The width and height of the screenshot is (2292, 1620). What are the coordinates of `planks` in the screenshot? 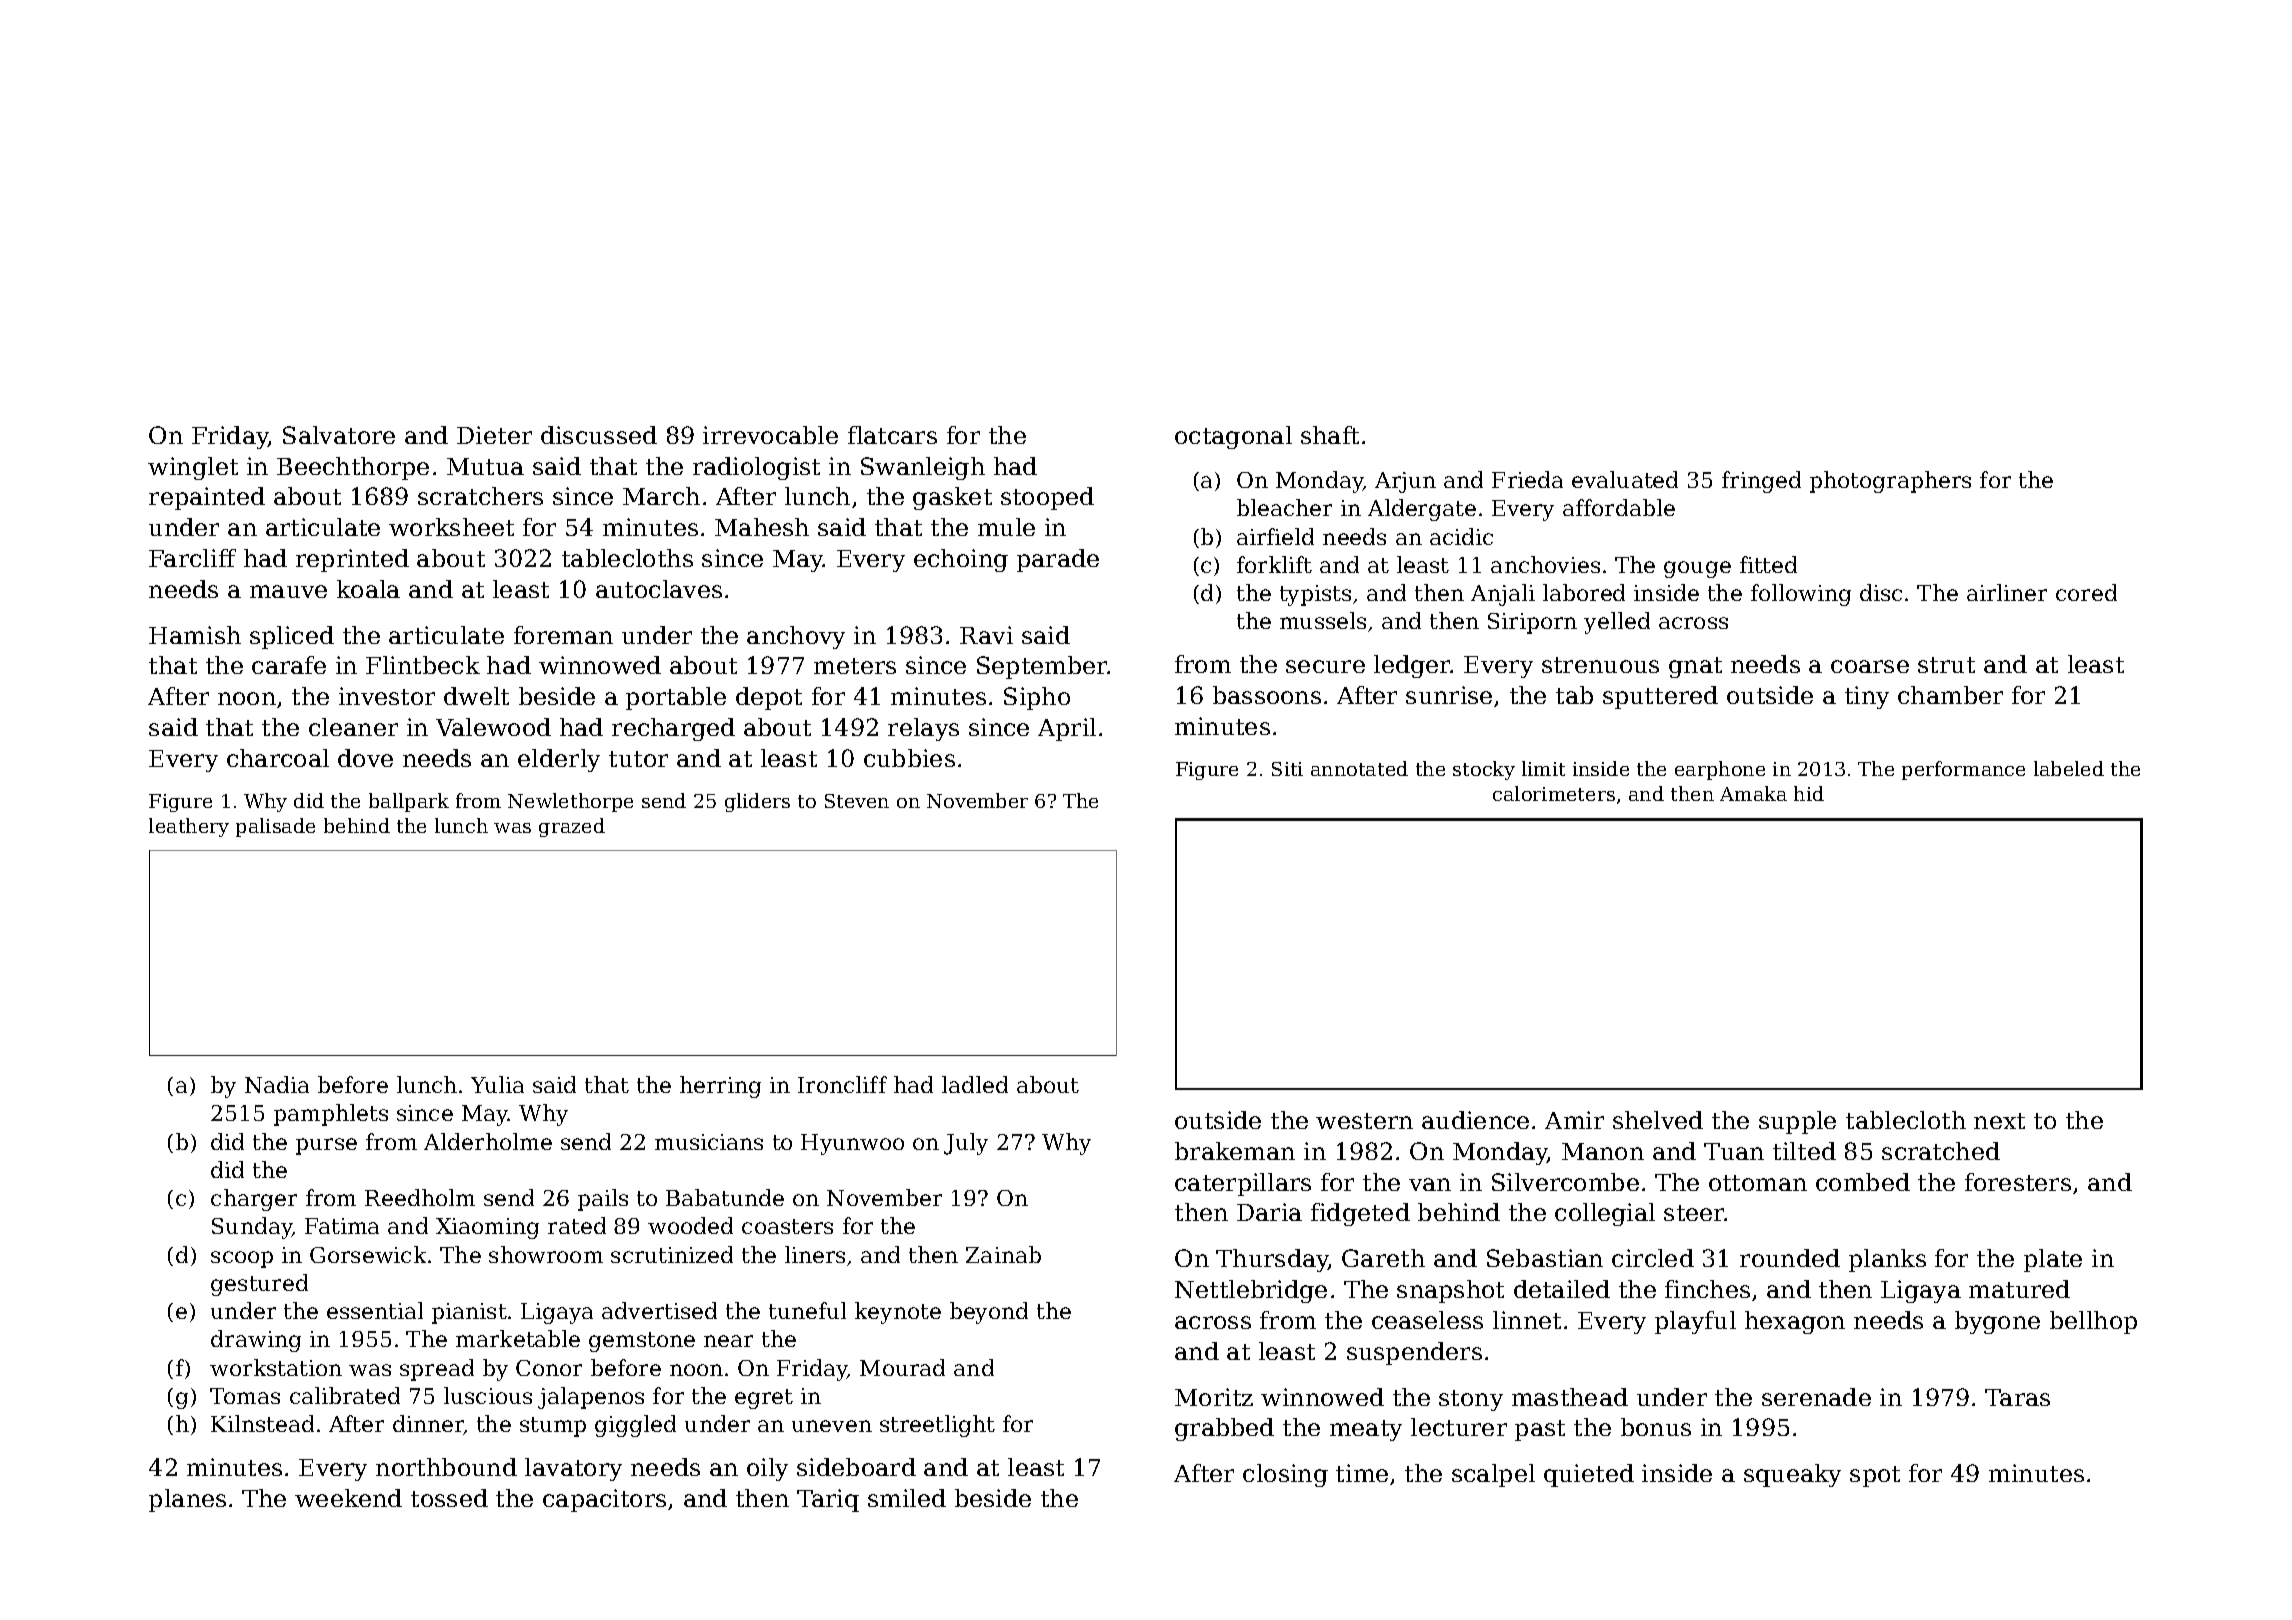 It's located at (1887, 1260).
